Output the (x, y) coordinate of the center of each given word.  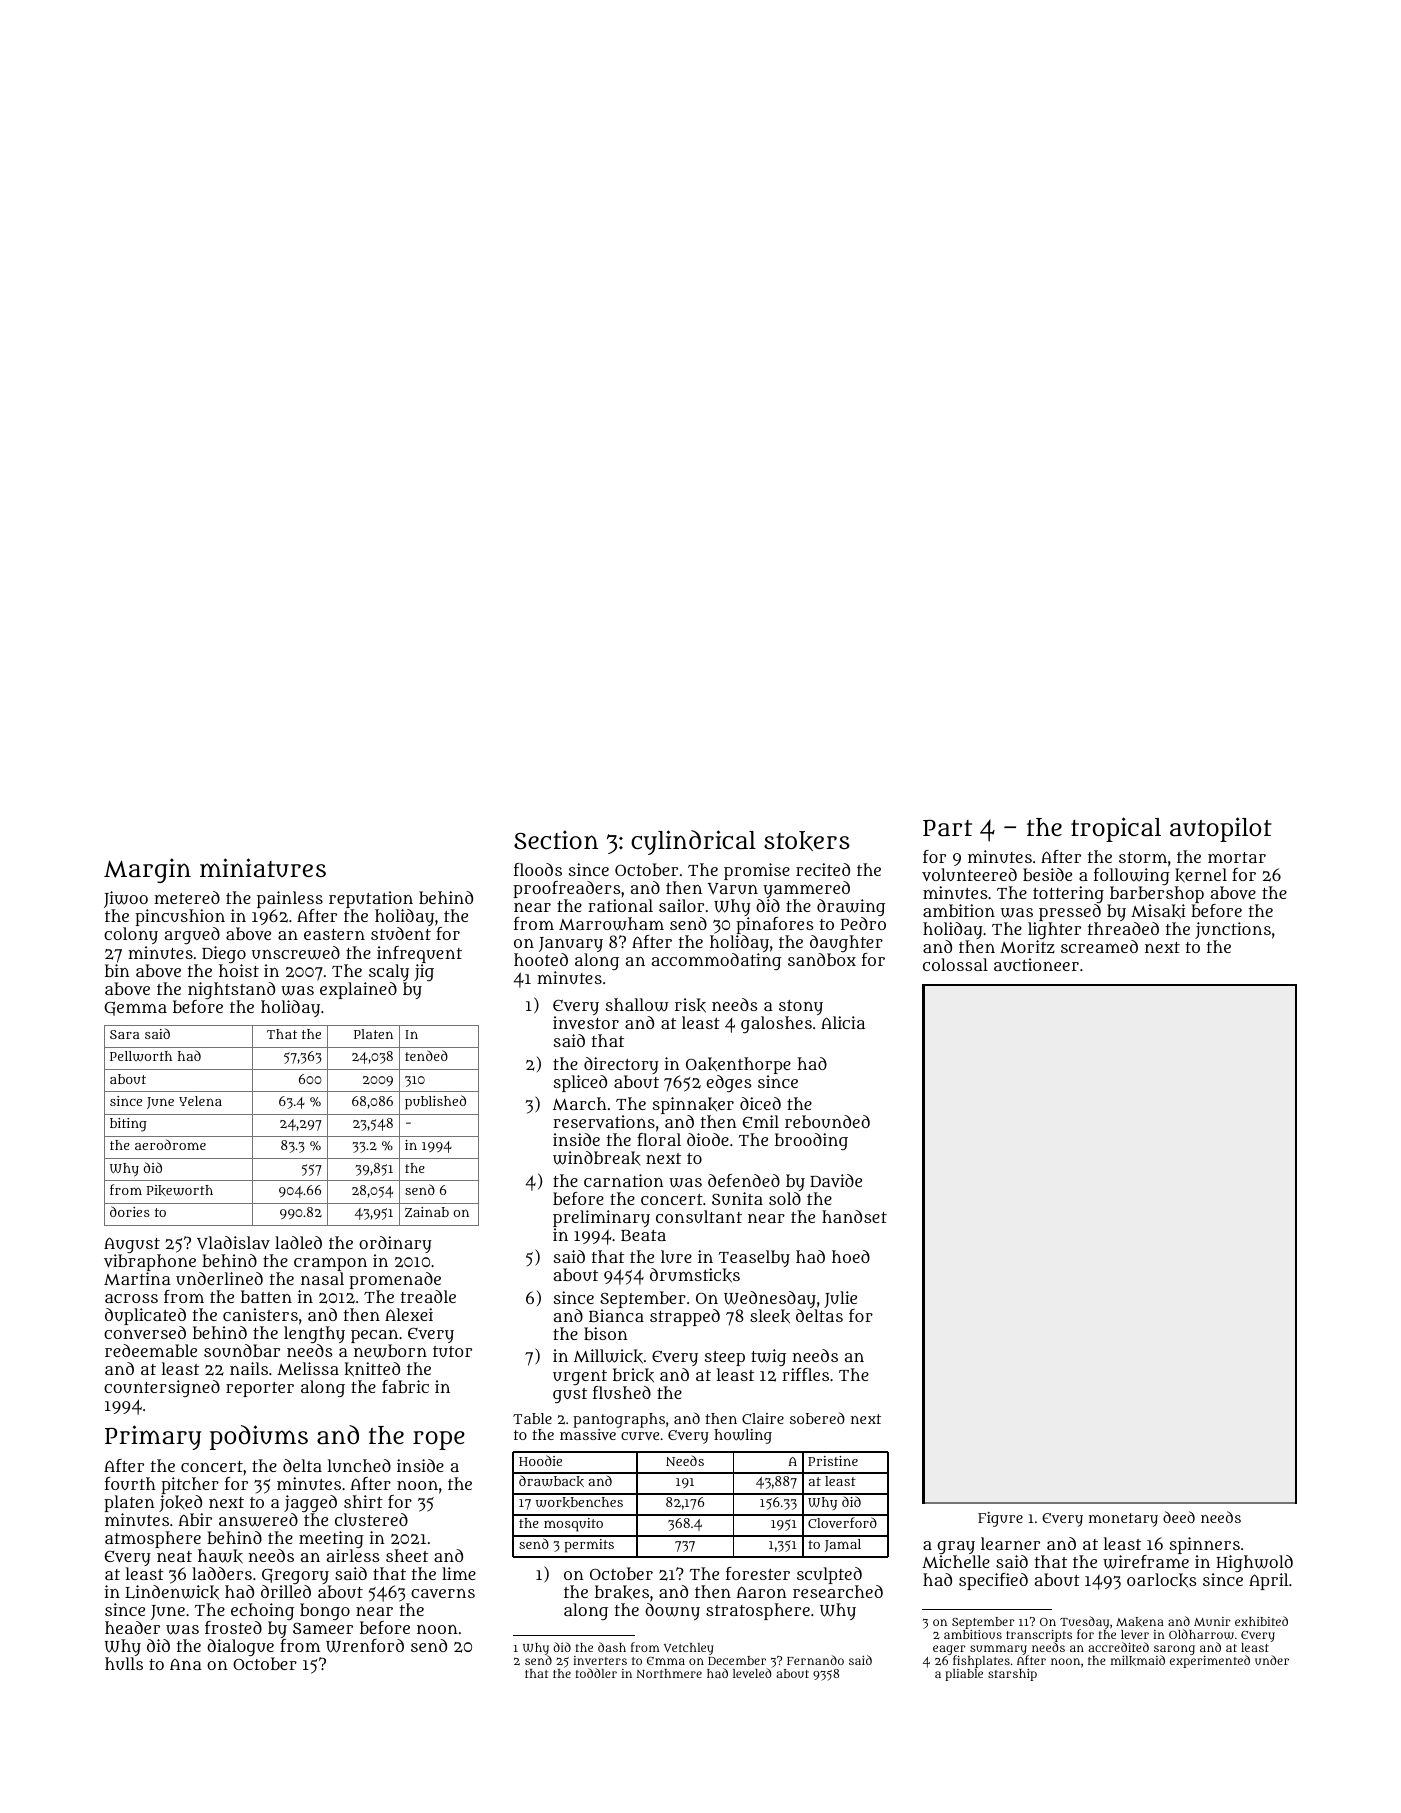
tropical (1116, 829)
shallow (637, 1005)
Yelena (200, 1101)
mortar (1237, 857)
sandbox (822, 959)
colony (131, 936)
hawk (220, 1556)
